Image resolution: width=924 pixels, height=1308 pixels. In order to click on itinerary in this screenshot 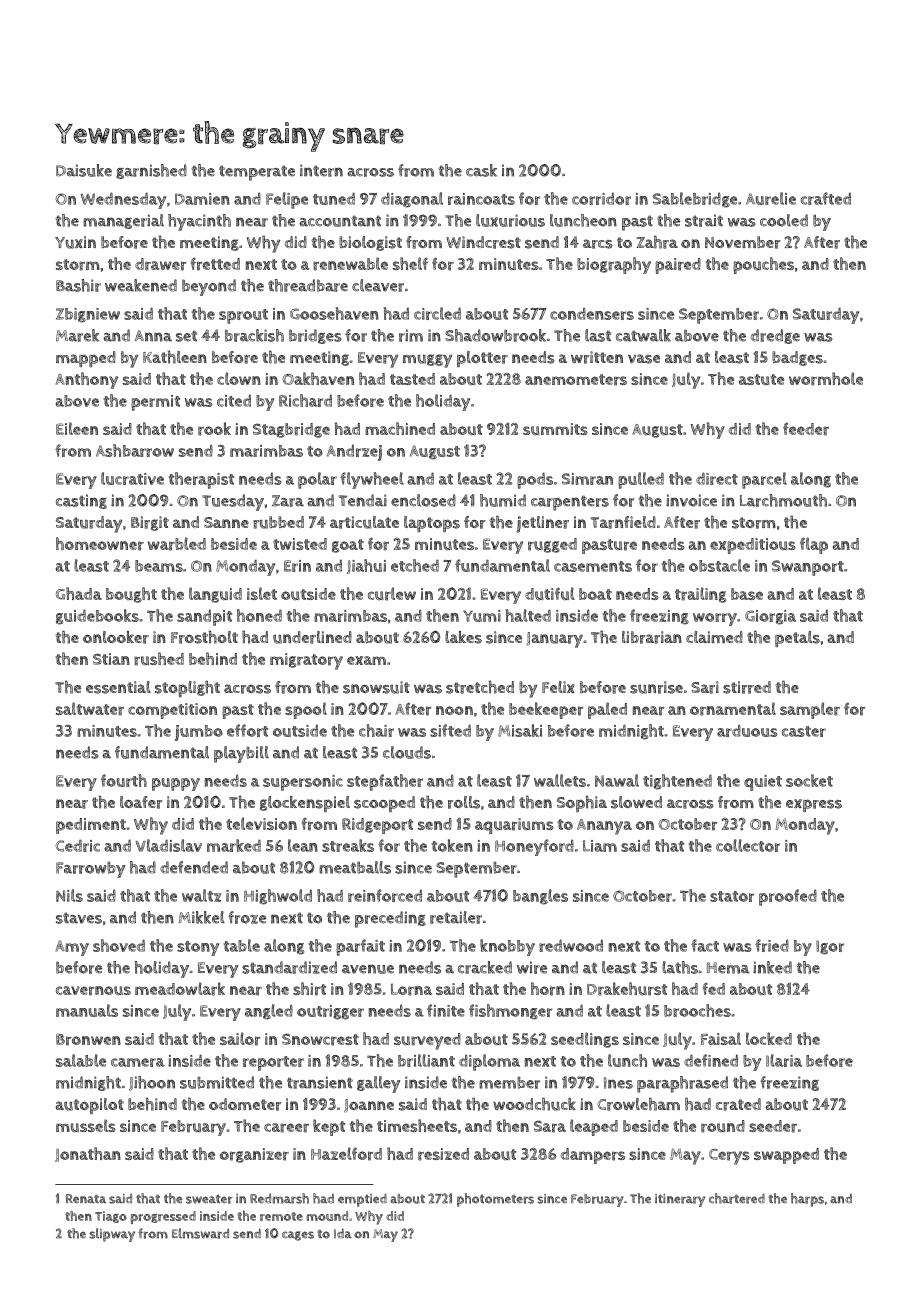, I will do `click(680, 1200)`.
